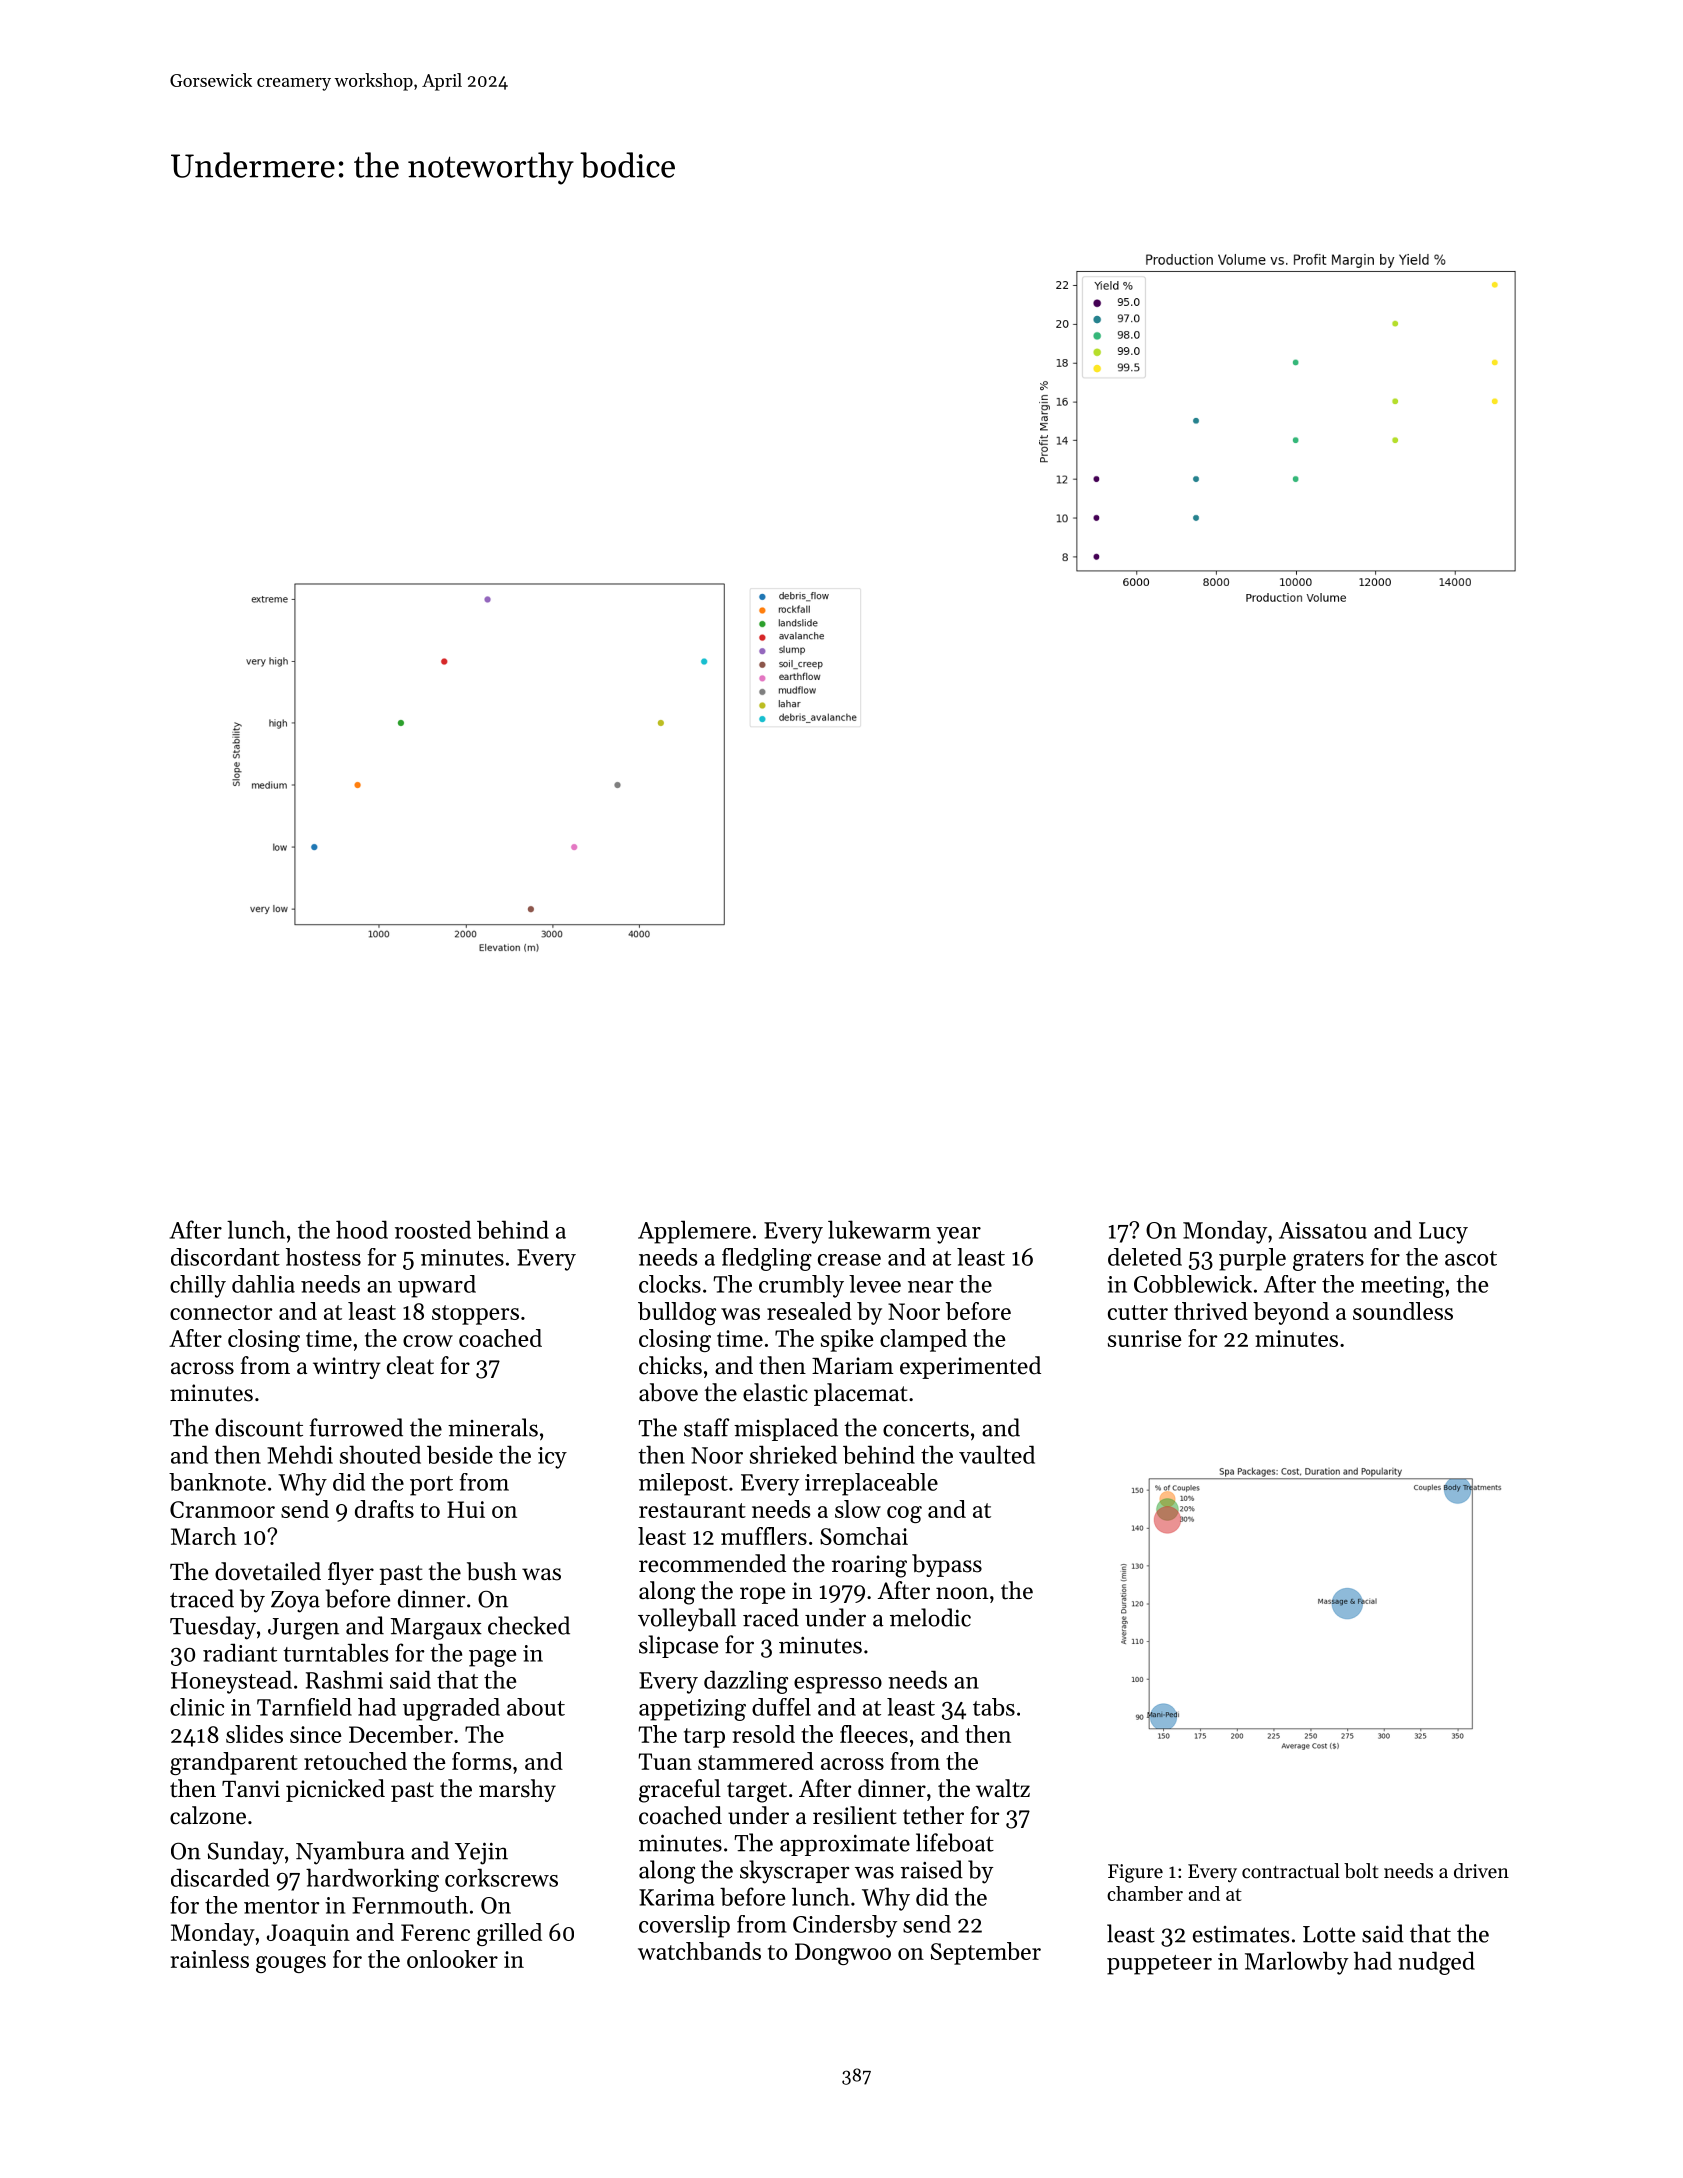 The image size is (1683, 2178). What do you see at coordinates (208, 1815) in the document?
I see `calzone` at bounding box center [208, 1815].
